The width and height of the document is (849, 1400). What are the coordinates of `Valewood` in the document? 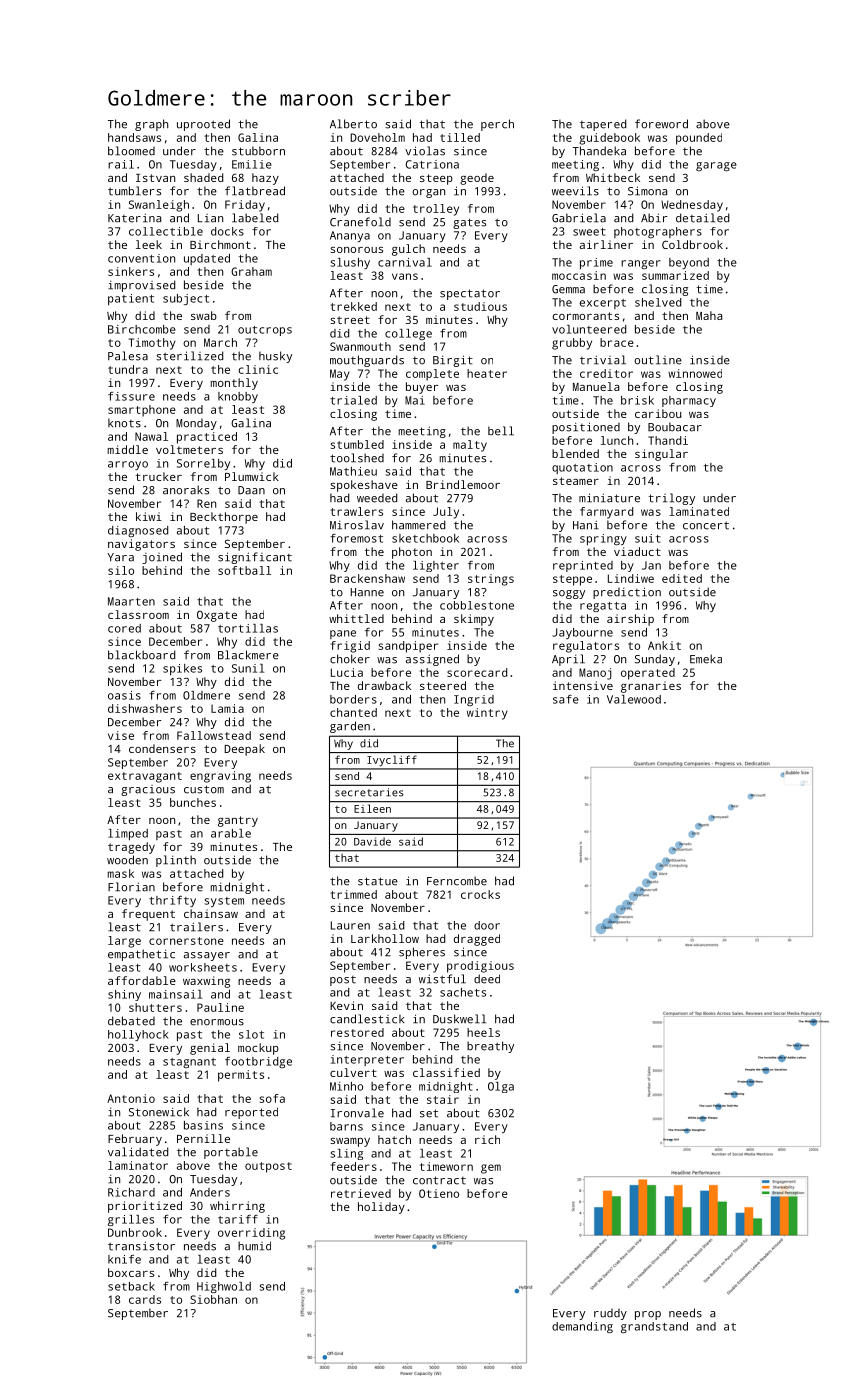 It's located at (634, 699).
